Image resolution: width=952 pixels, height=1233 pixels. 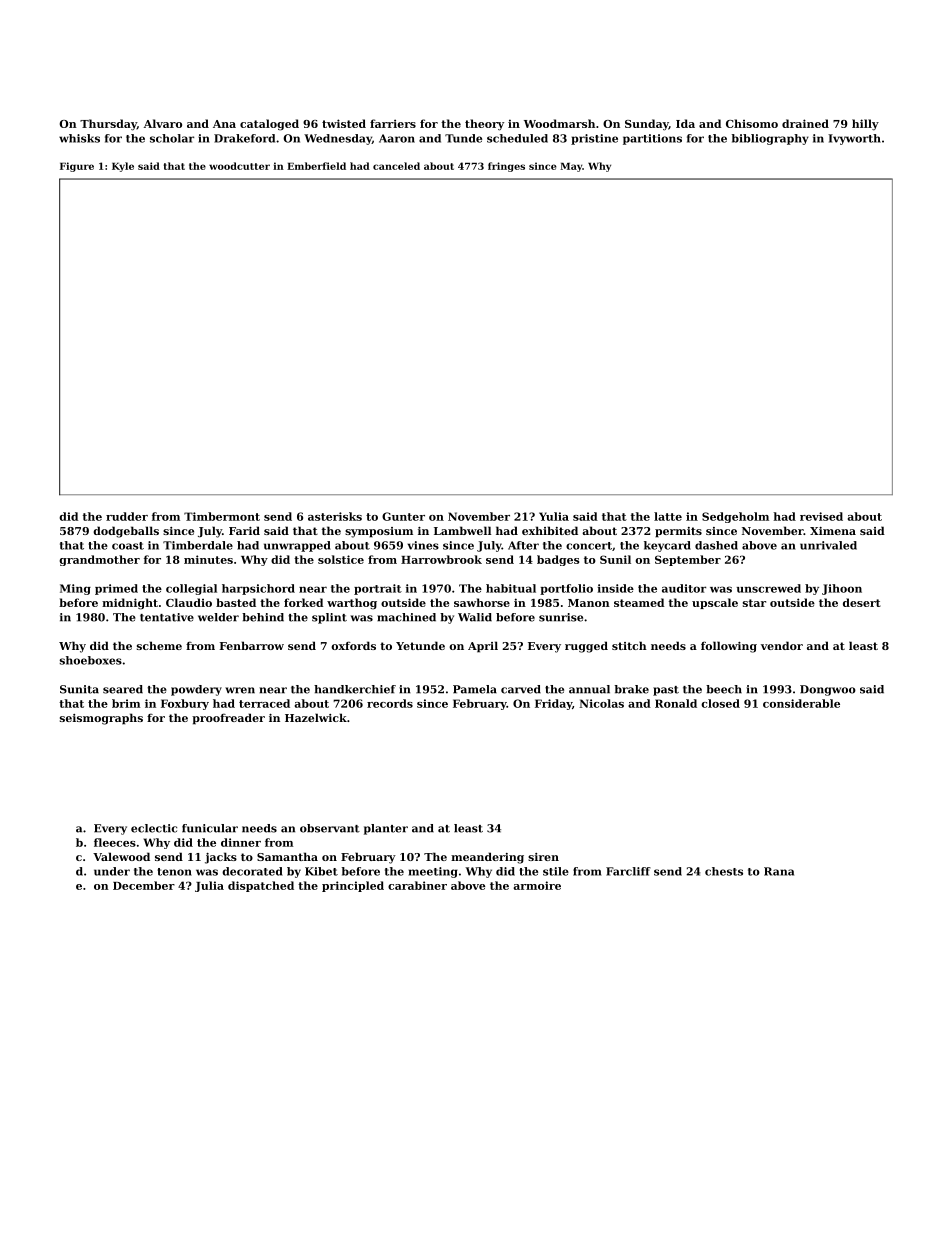 I want to click on revised, so click(x=821, y=516).
